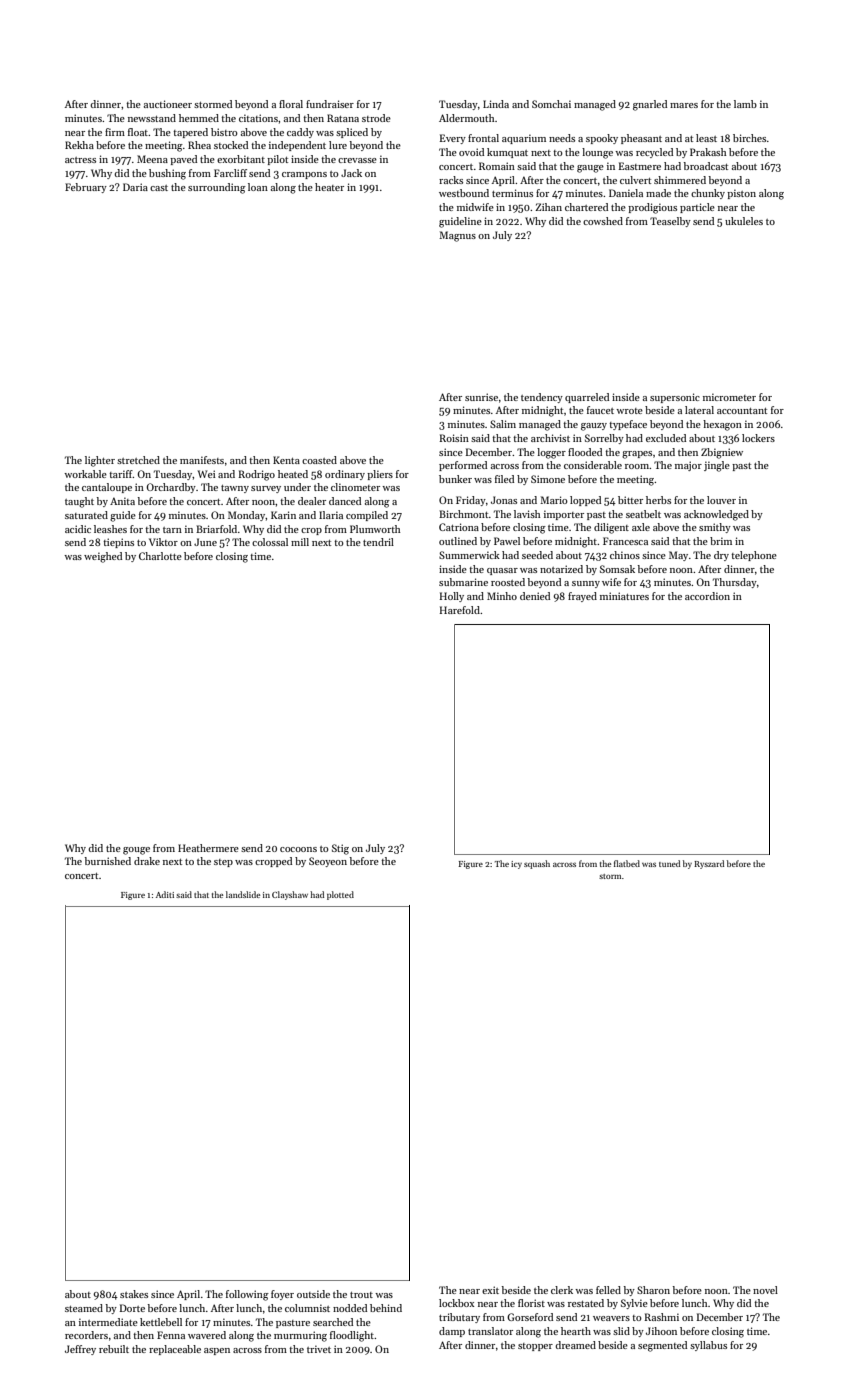  I want to click on novel, so click(765, 1290).
